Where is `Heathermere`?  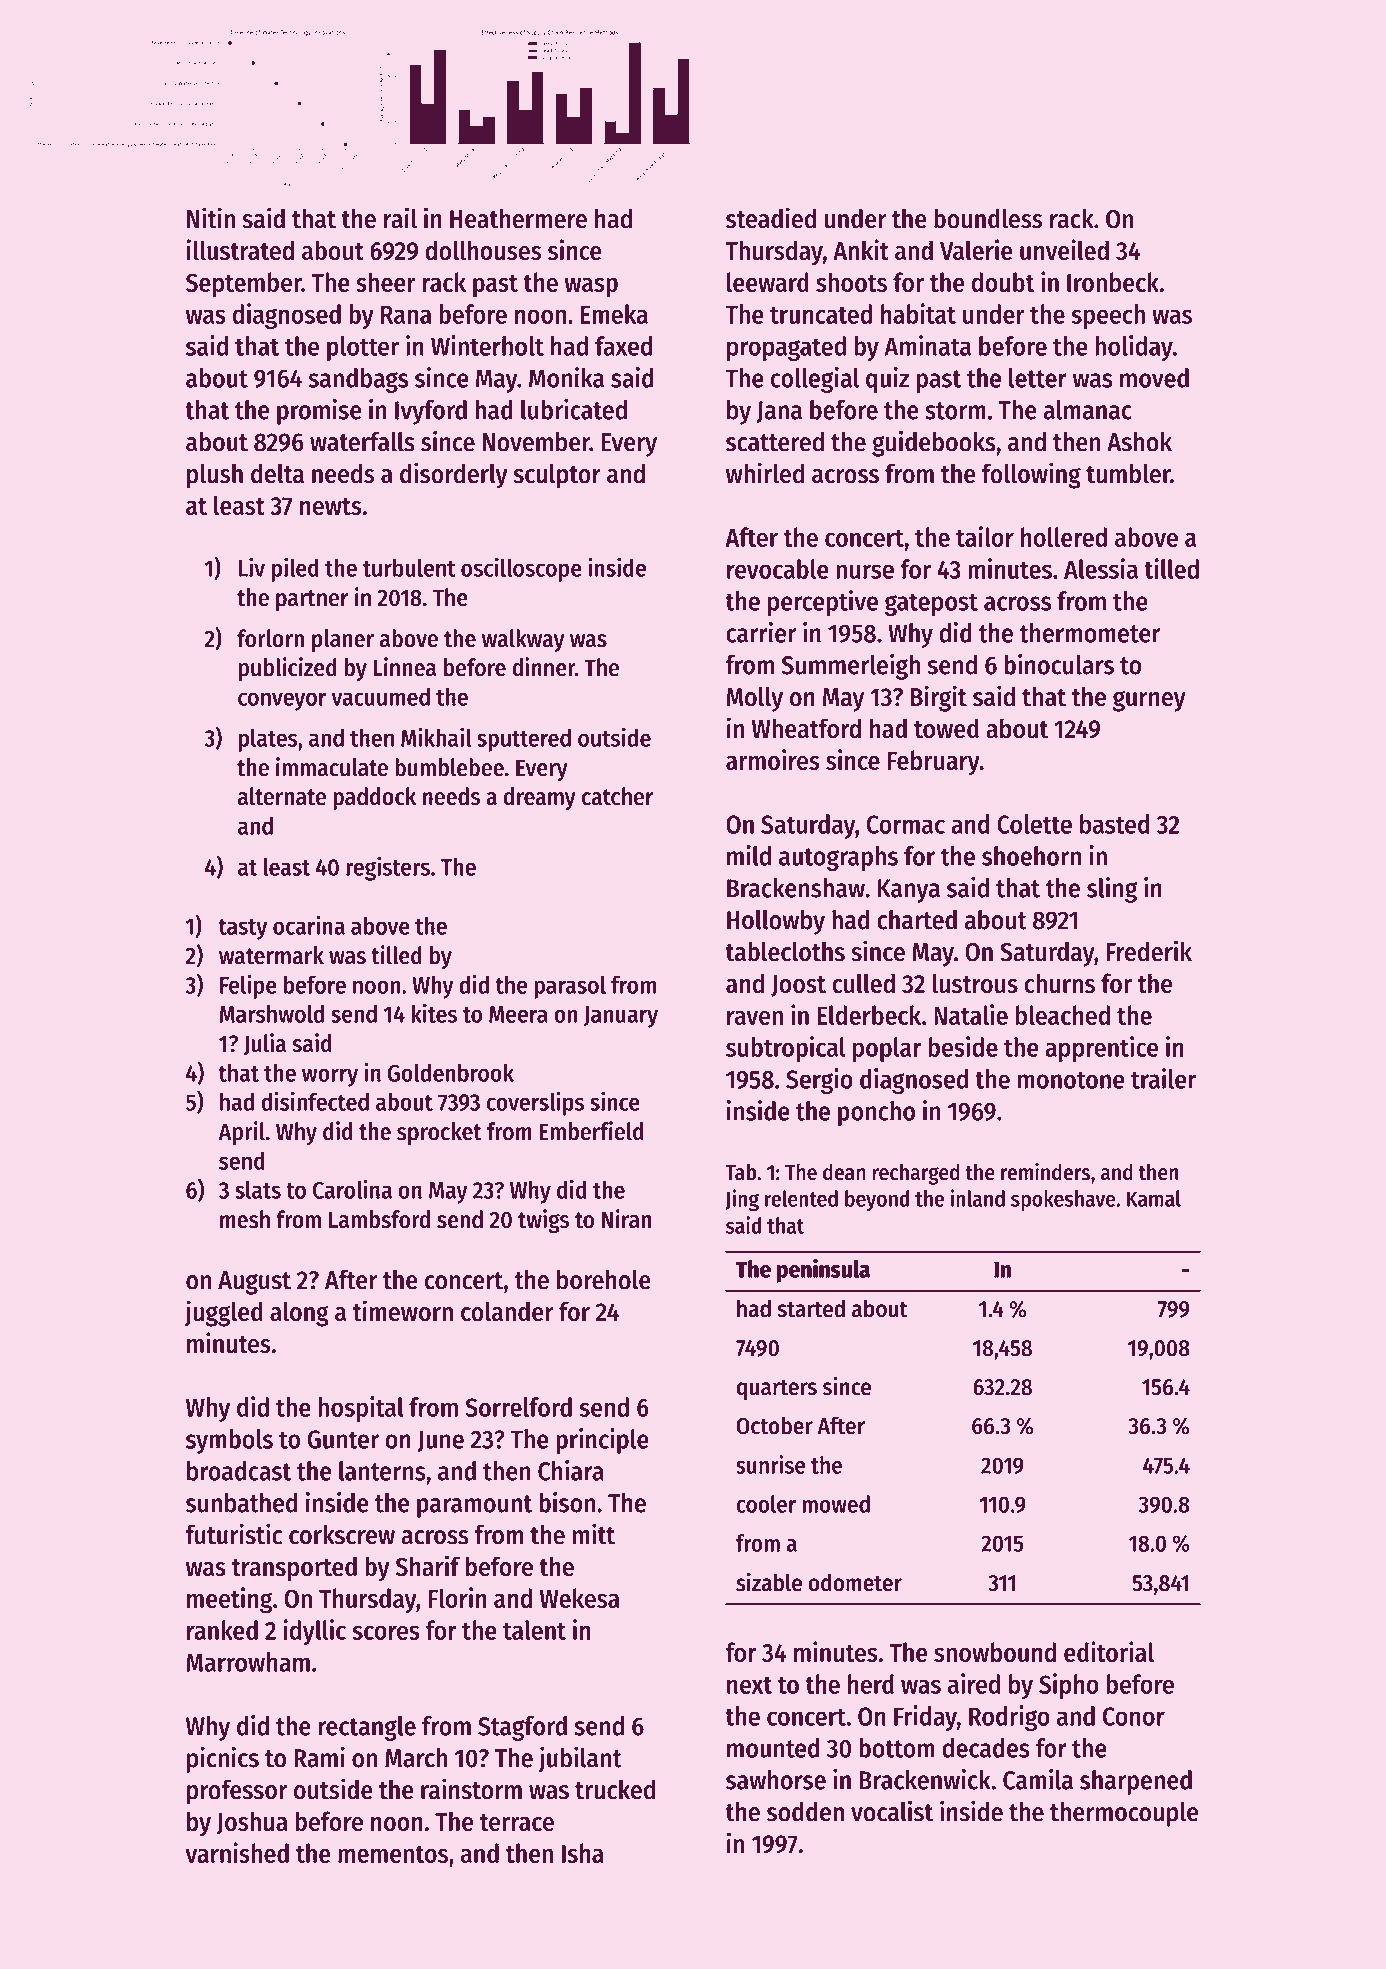
Heathermere is located at coordinates (518, 218).
